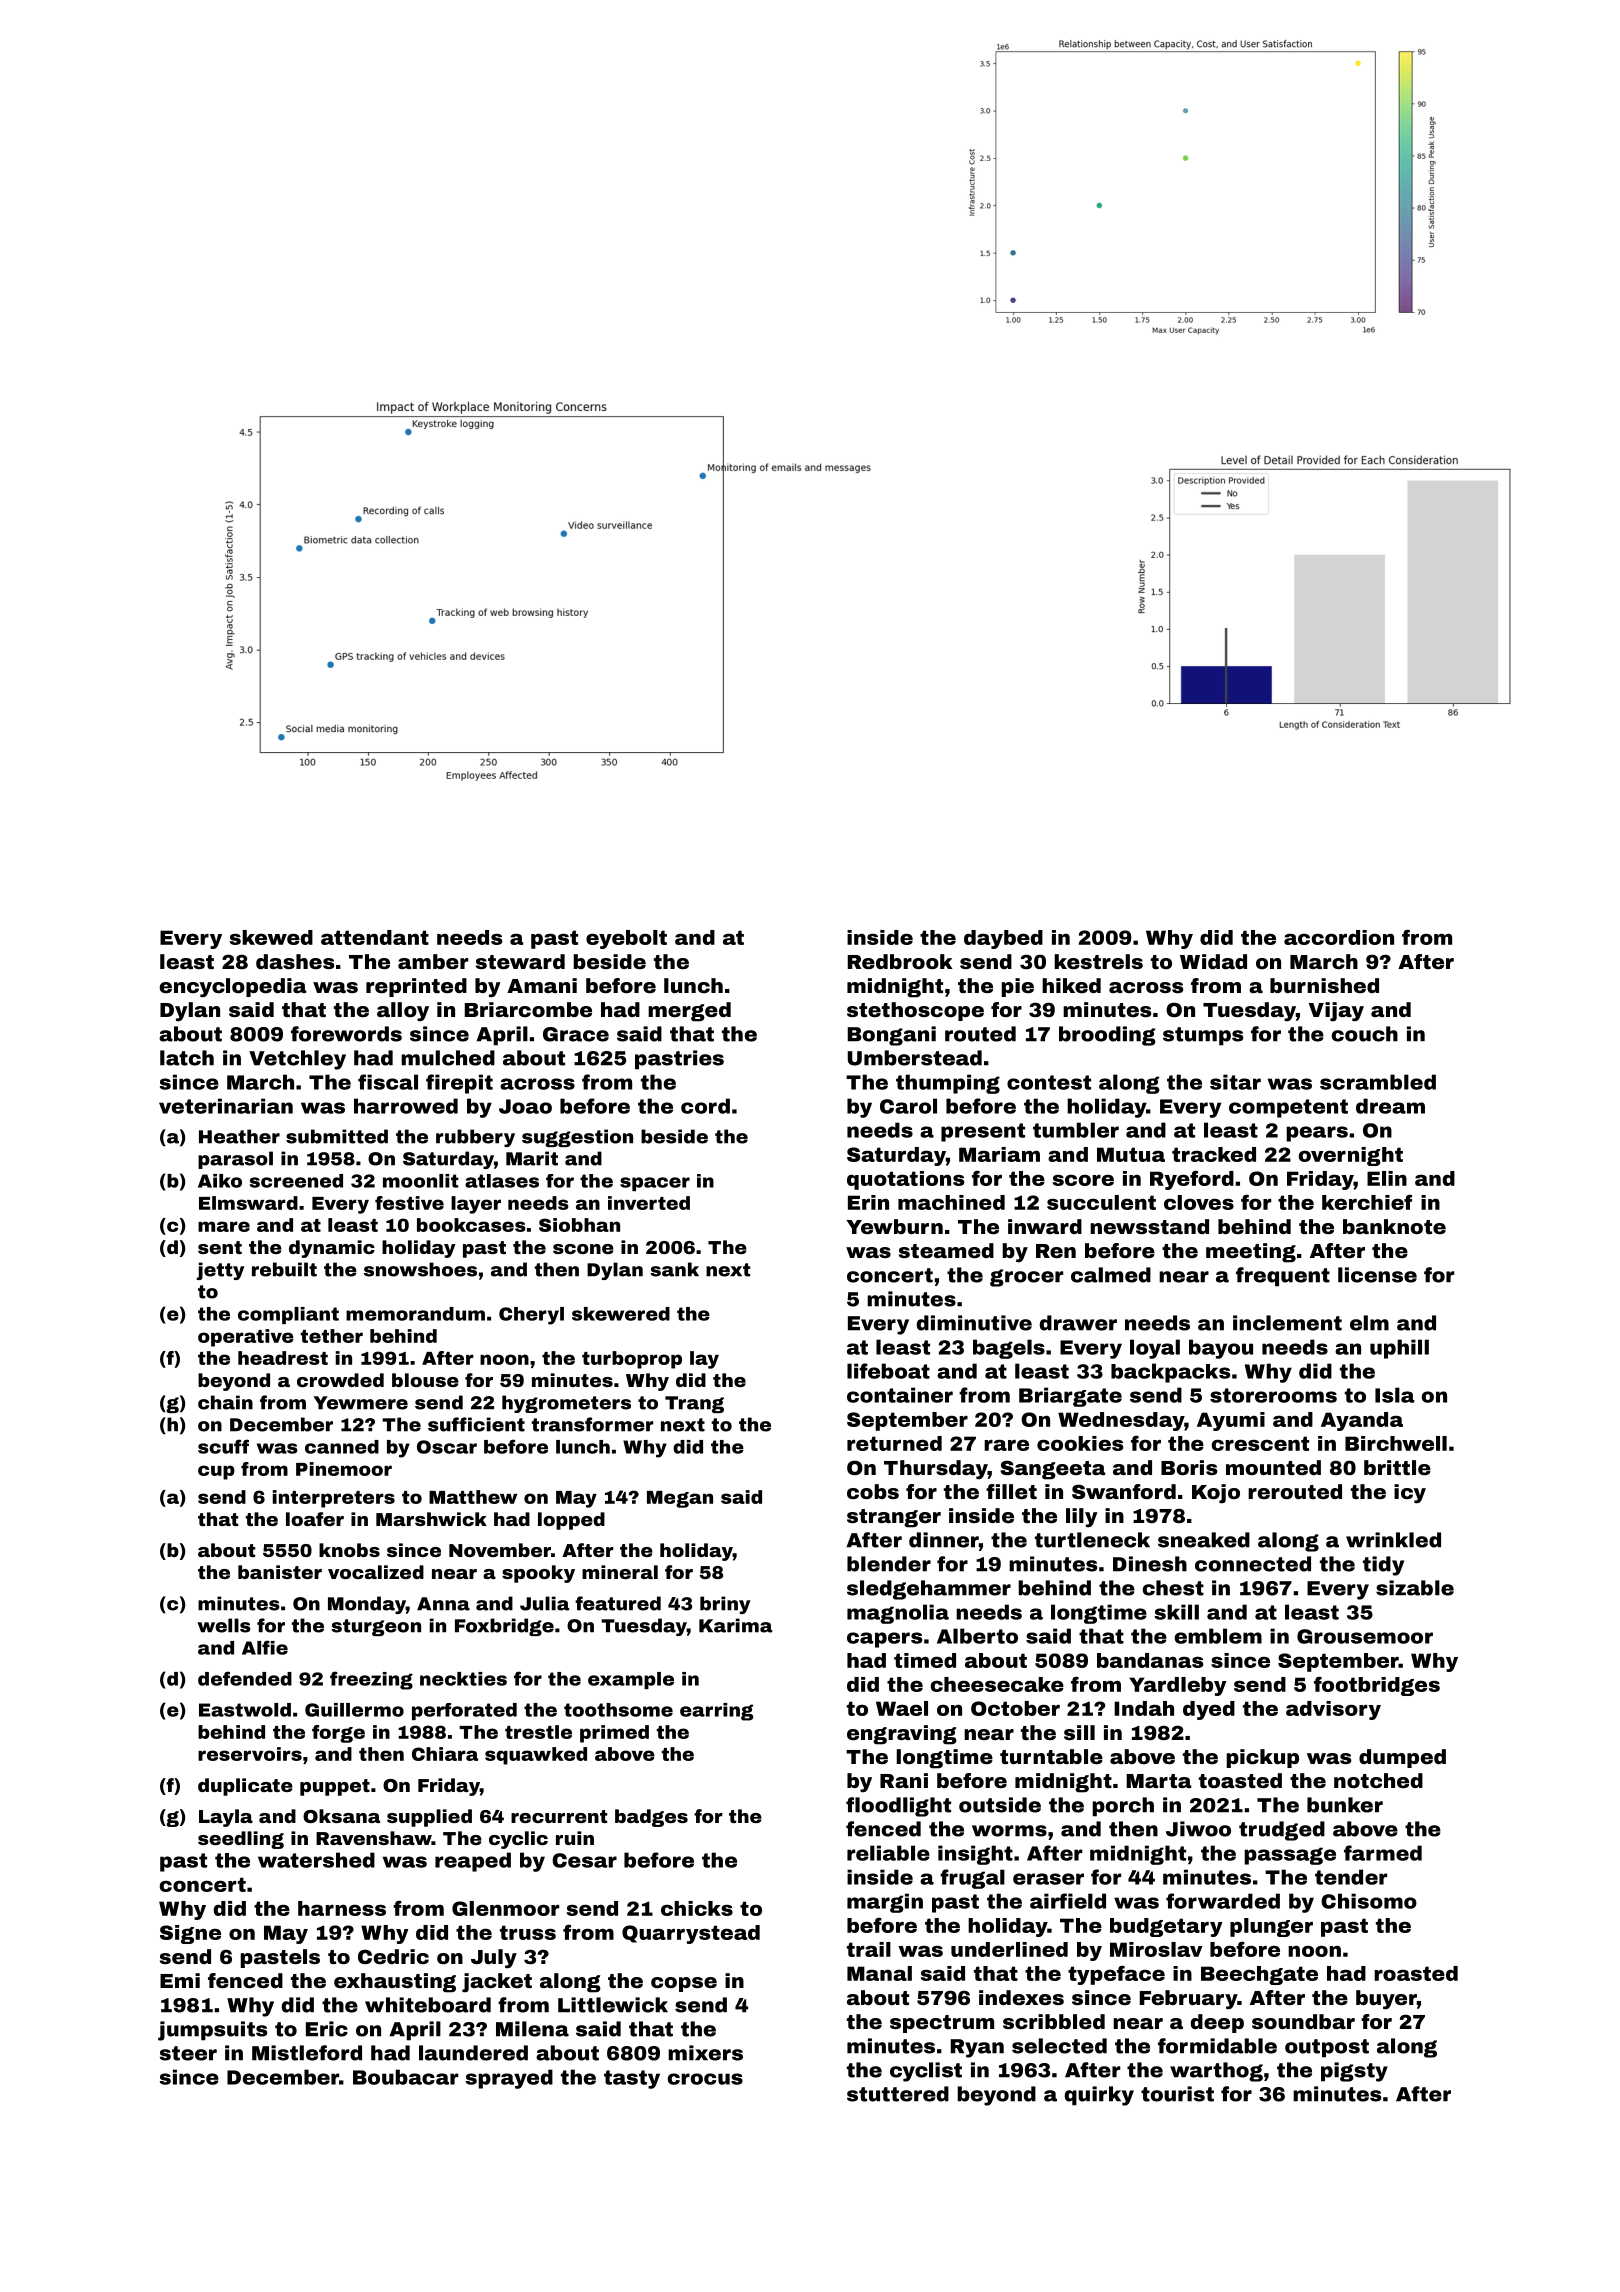 This document has height=2292, width=1620. Describe the element at coordinates (655, 1184) in the document. I see `spacer` at that location.
